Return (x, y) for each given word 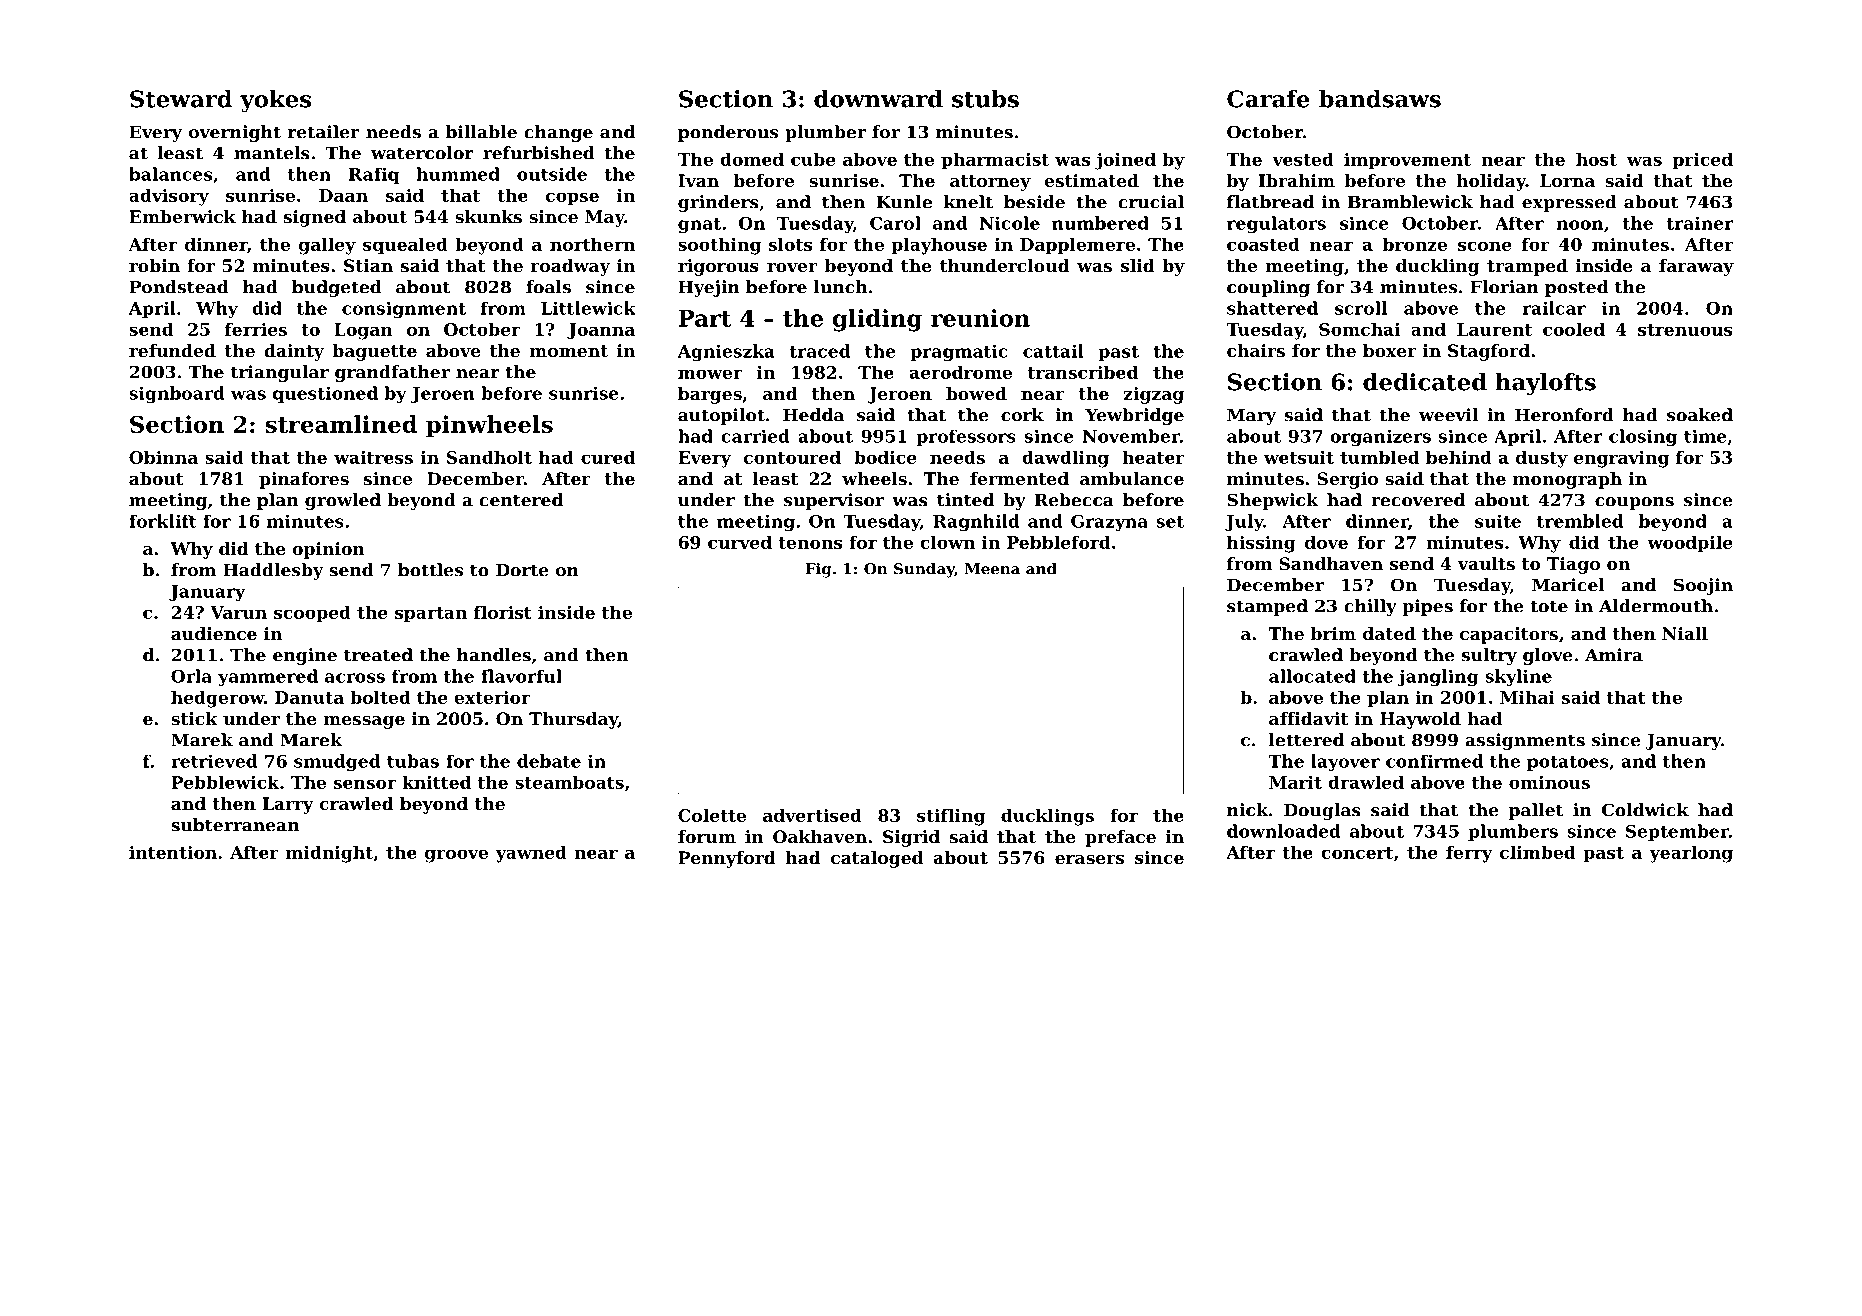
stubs (985, 99)
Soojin (1703, 586)
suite (1498, 521)
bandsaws (1380, 99)
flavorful (521, 676)
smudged (337, 762)
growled (343, 501)
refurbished (539, 153)
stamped (1267, 607)
